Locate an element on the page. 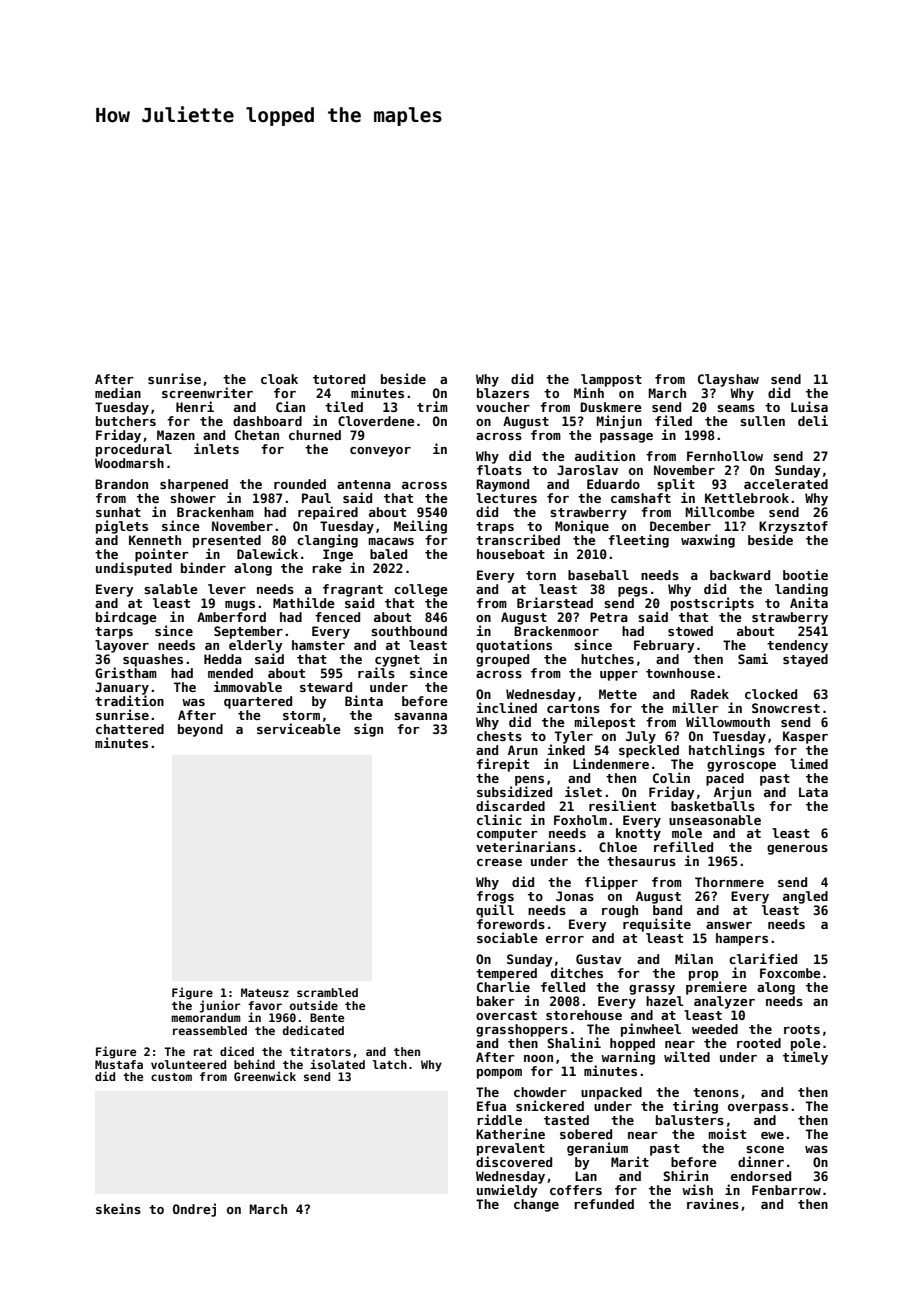 The width and height of the document is (924, 1308). Minjun is located at coordinates (619, 422).
